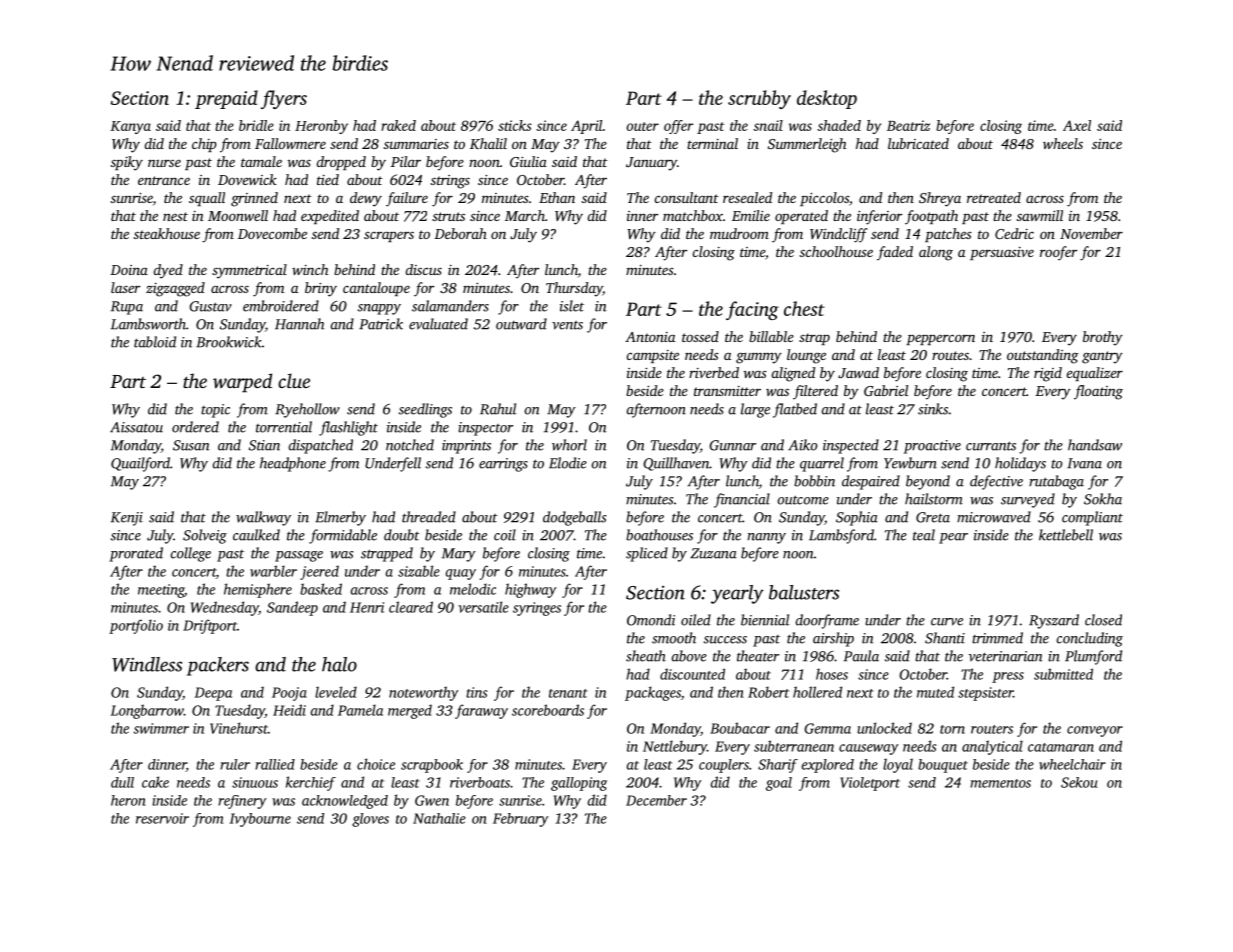 This page has width=1233, height=952. I want to click on yearly, so click(737, 594).
